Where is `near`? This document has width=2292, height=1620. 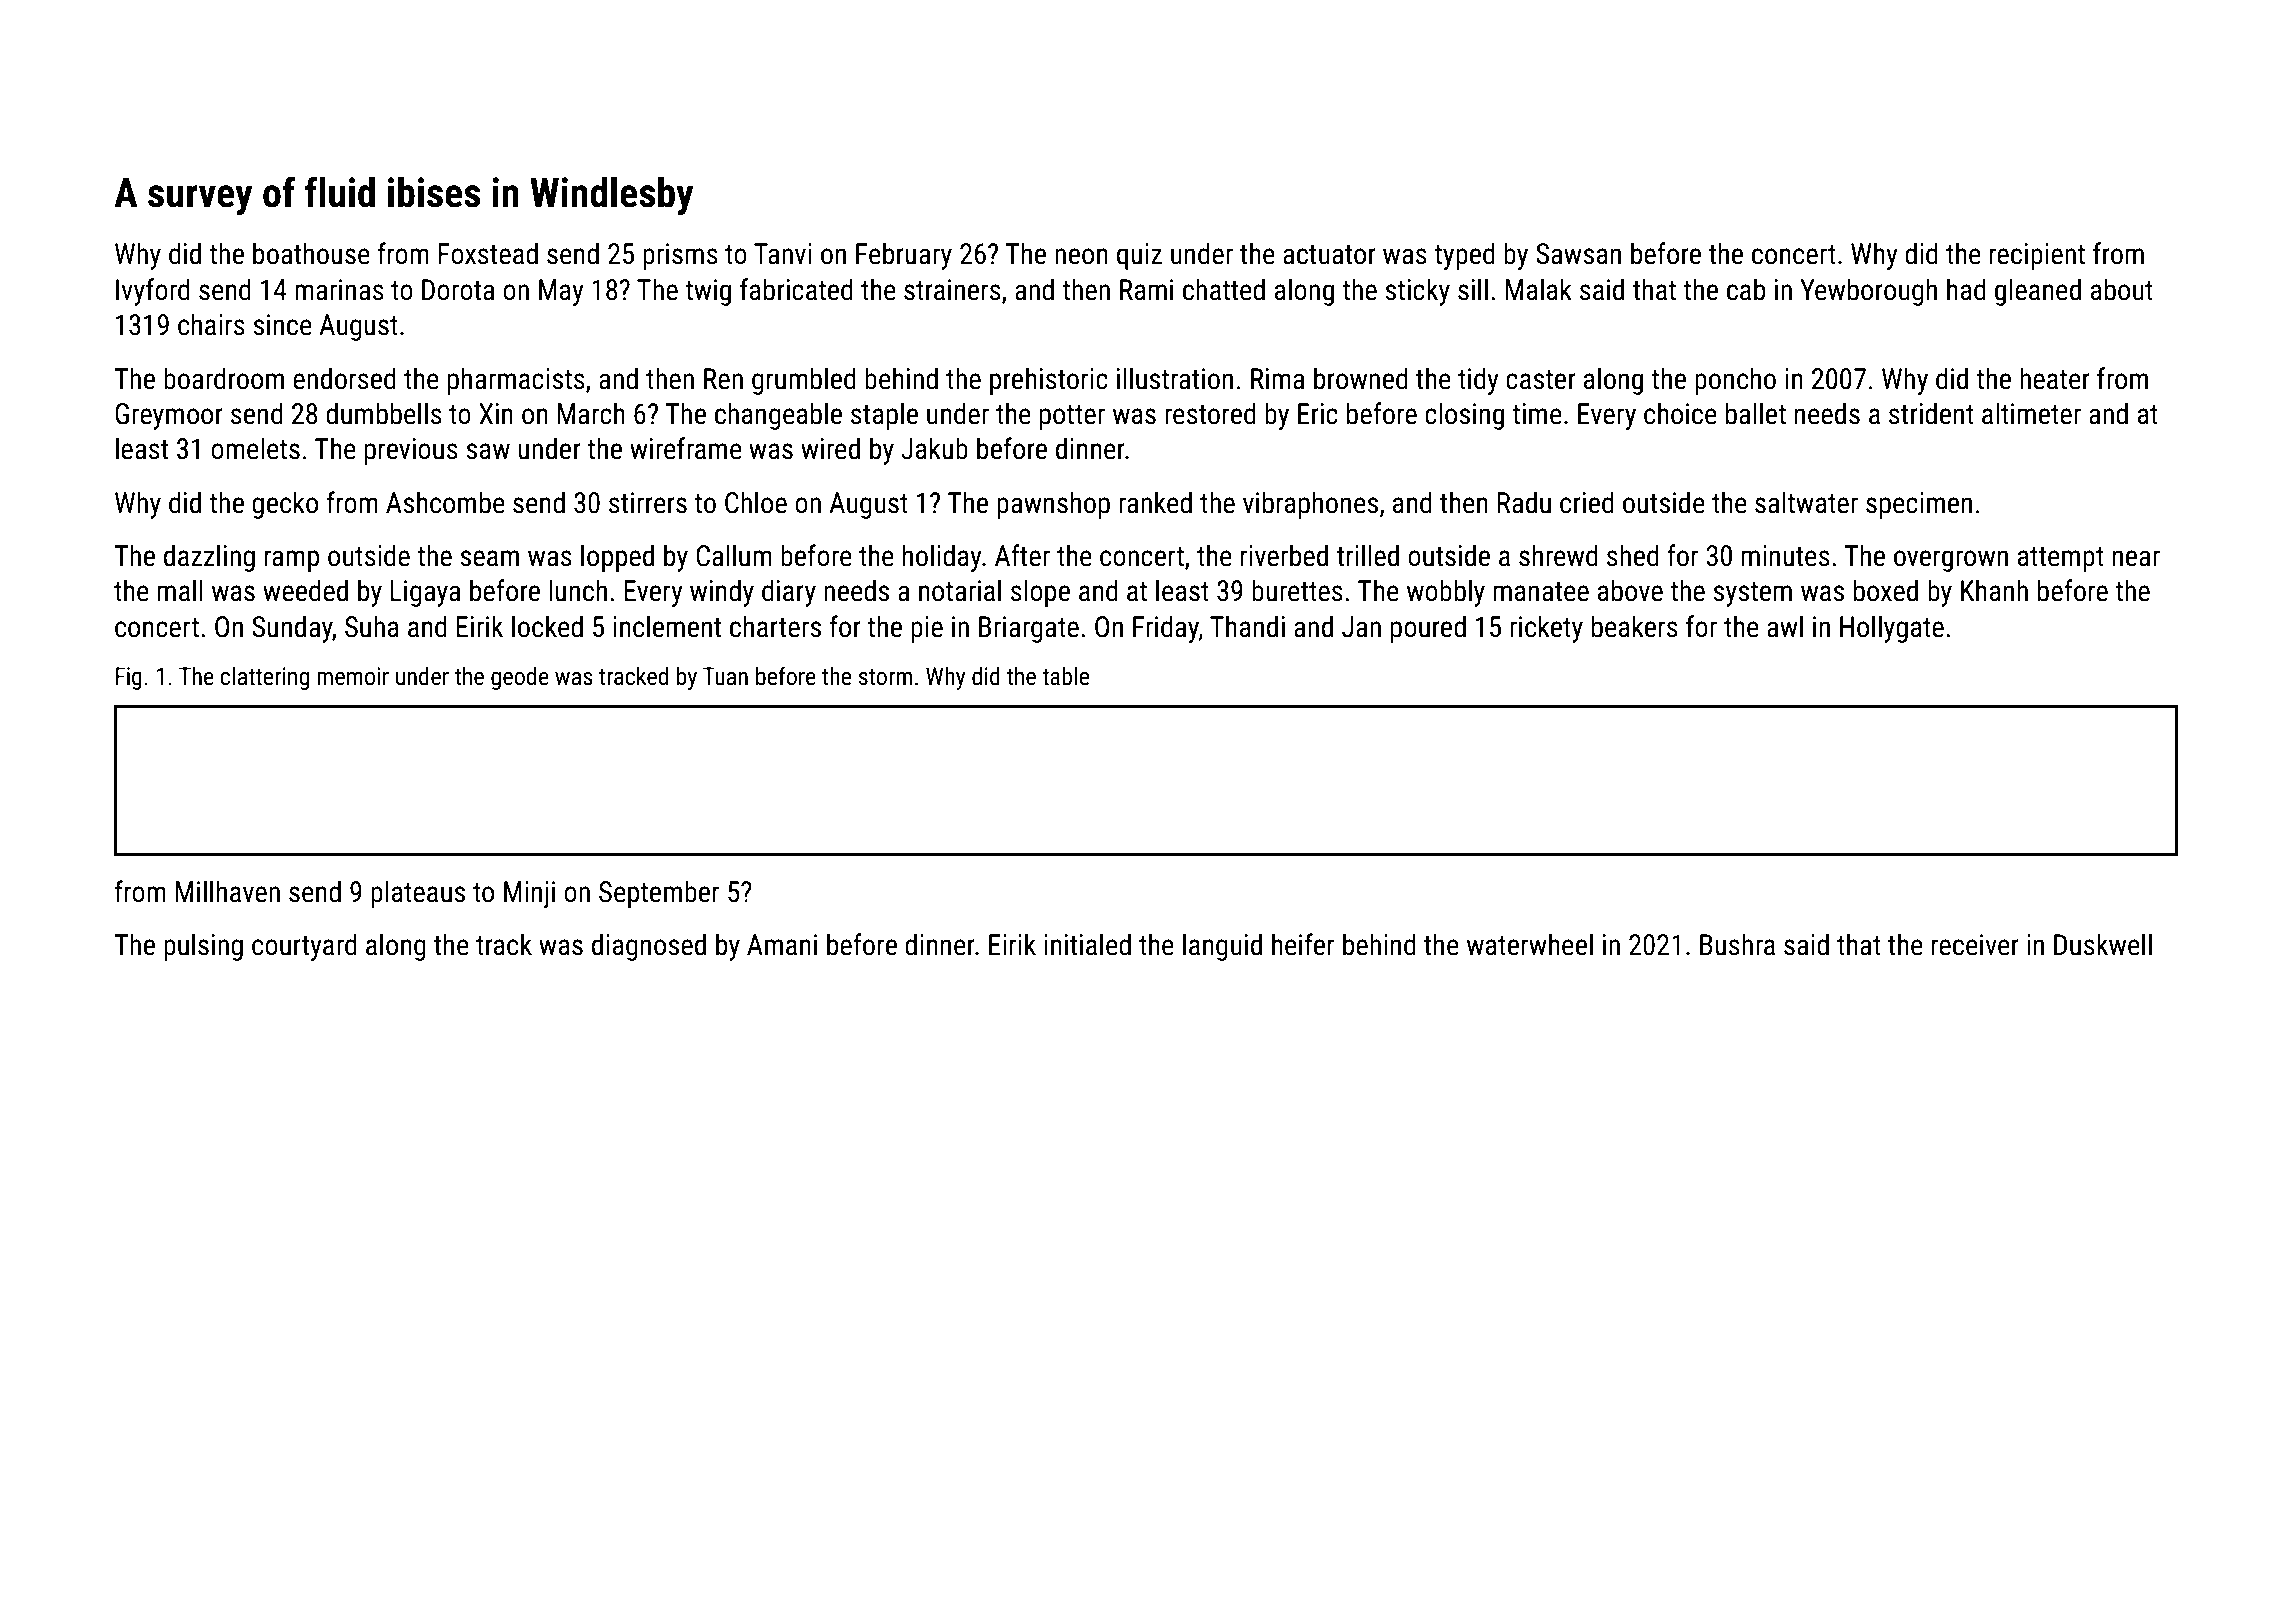 near is located at coordinates (2136, 558).
